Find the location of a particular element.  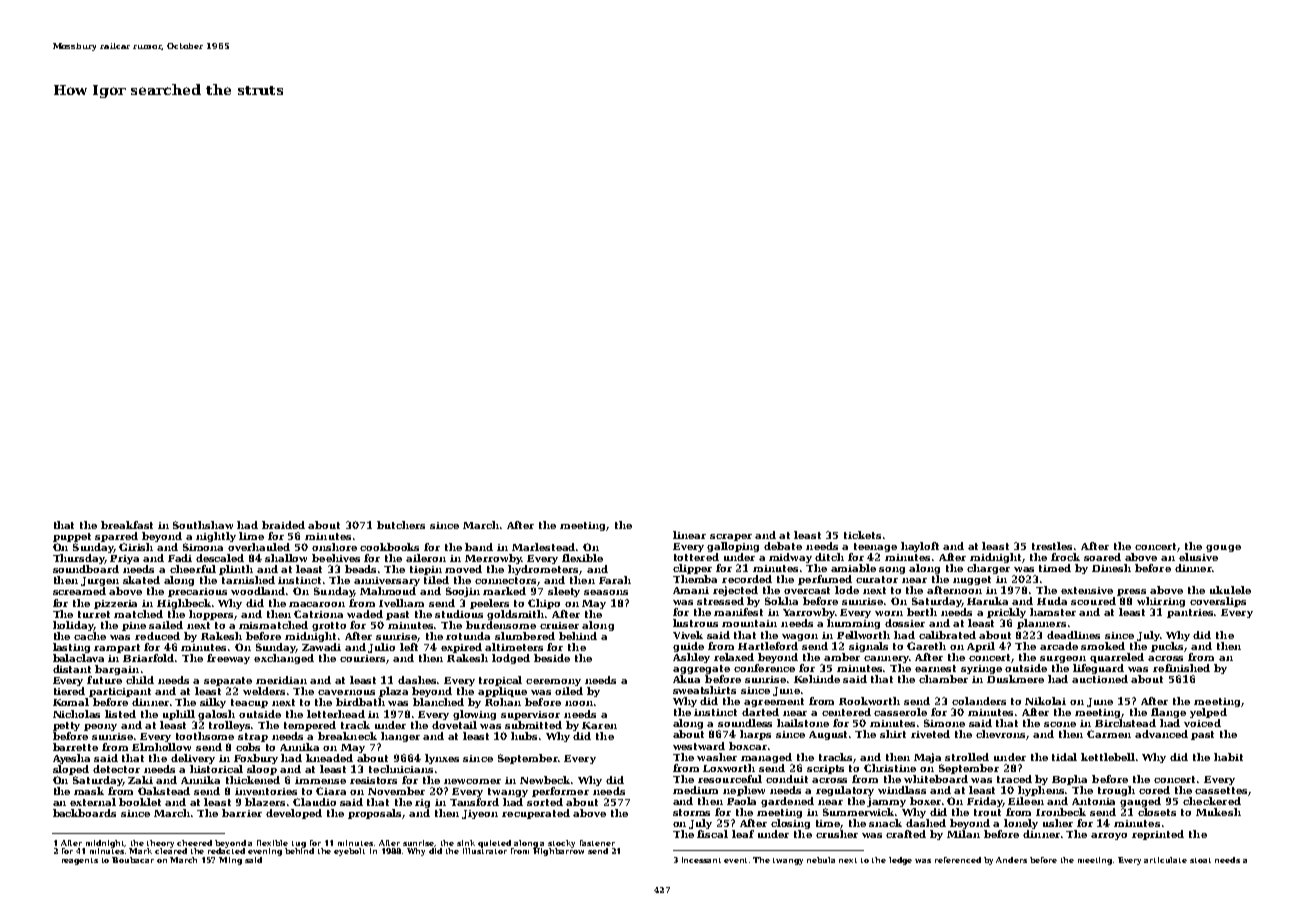

gouge is located at coordinates (1223, 548).
